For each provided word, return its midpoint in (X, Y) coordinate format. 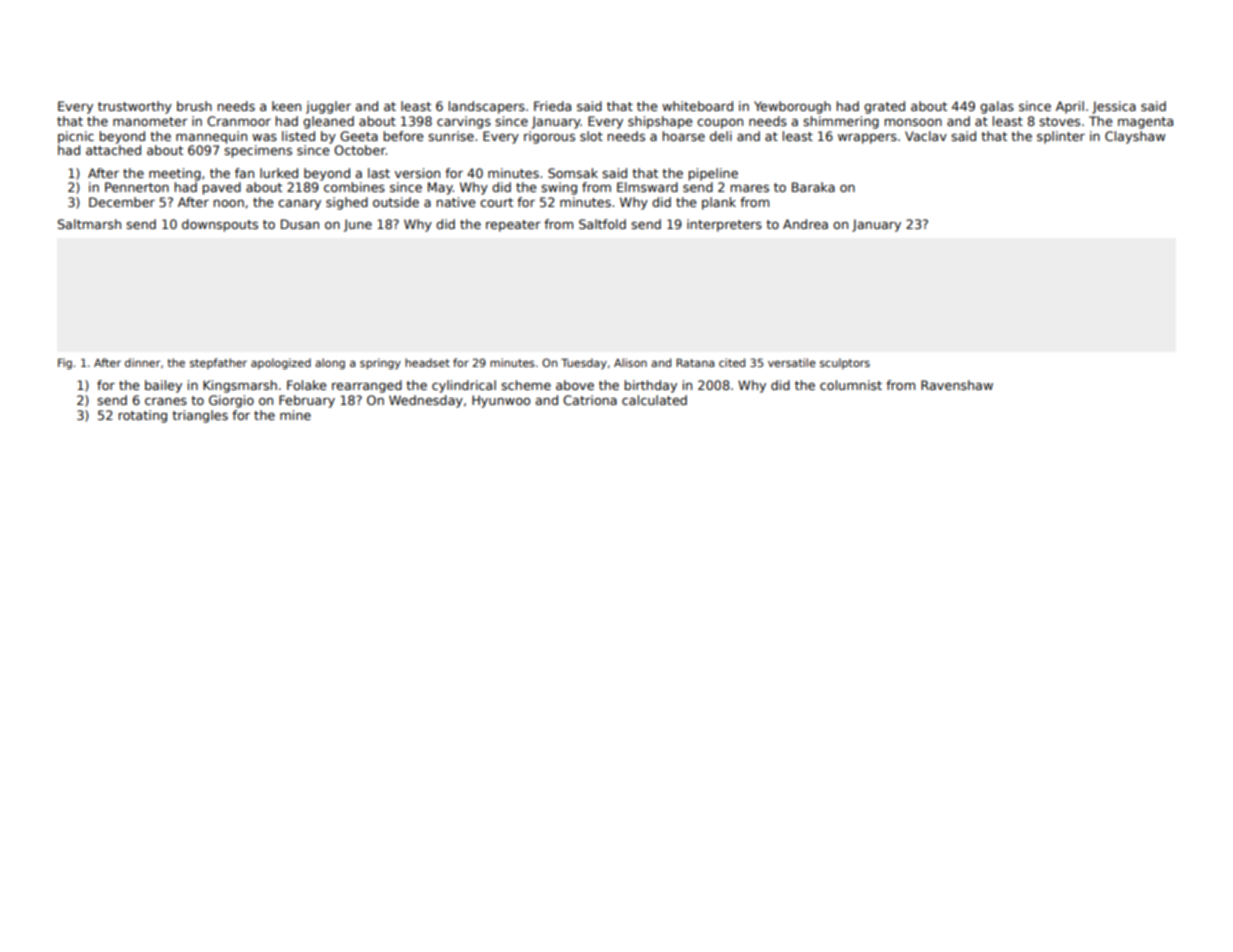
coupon (720, 124)
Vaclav (926, 136)
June (358, 225)
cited (732, 362)
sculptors (845, 363)
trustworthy (135, 107)
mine (295, 415)
